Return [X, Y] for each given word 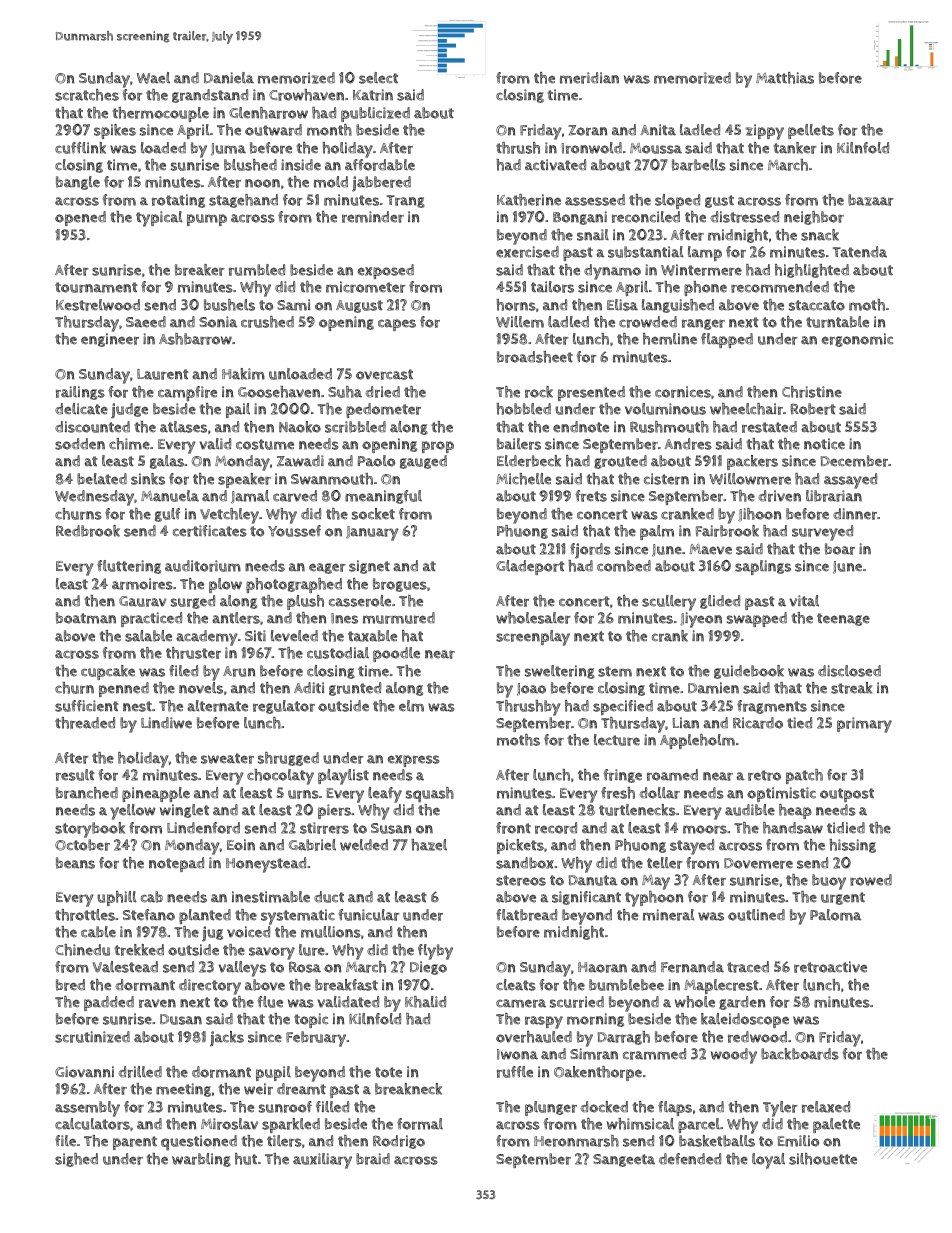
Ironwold [591, 148]
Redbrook [88, 531]
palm [657, 532]
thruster [193, 653]
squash [430, 795]
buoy [829, 882]
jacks [227, 1039]
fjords [590, 551]
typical [159, 219]
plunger [551, 1108]
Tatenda [860, 252]
